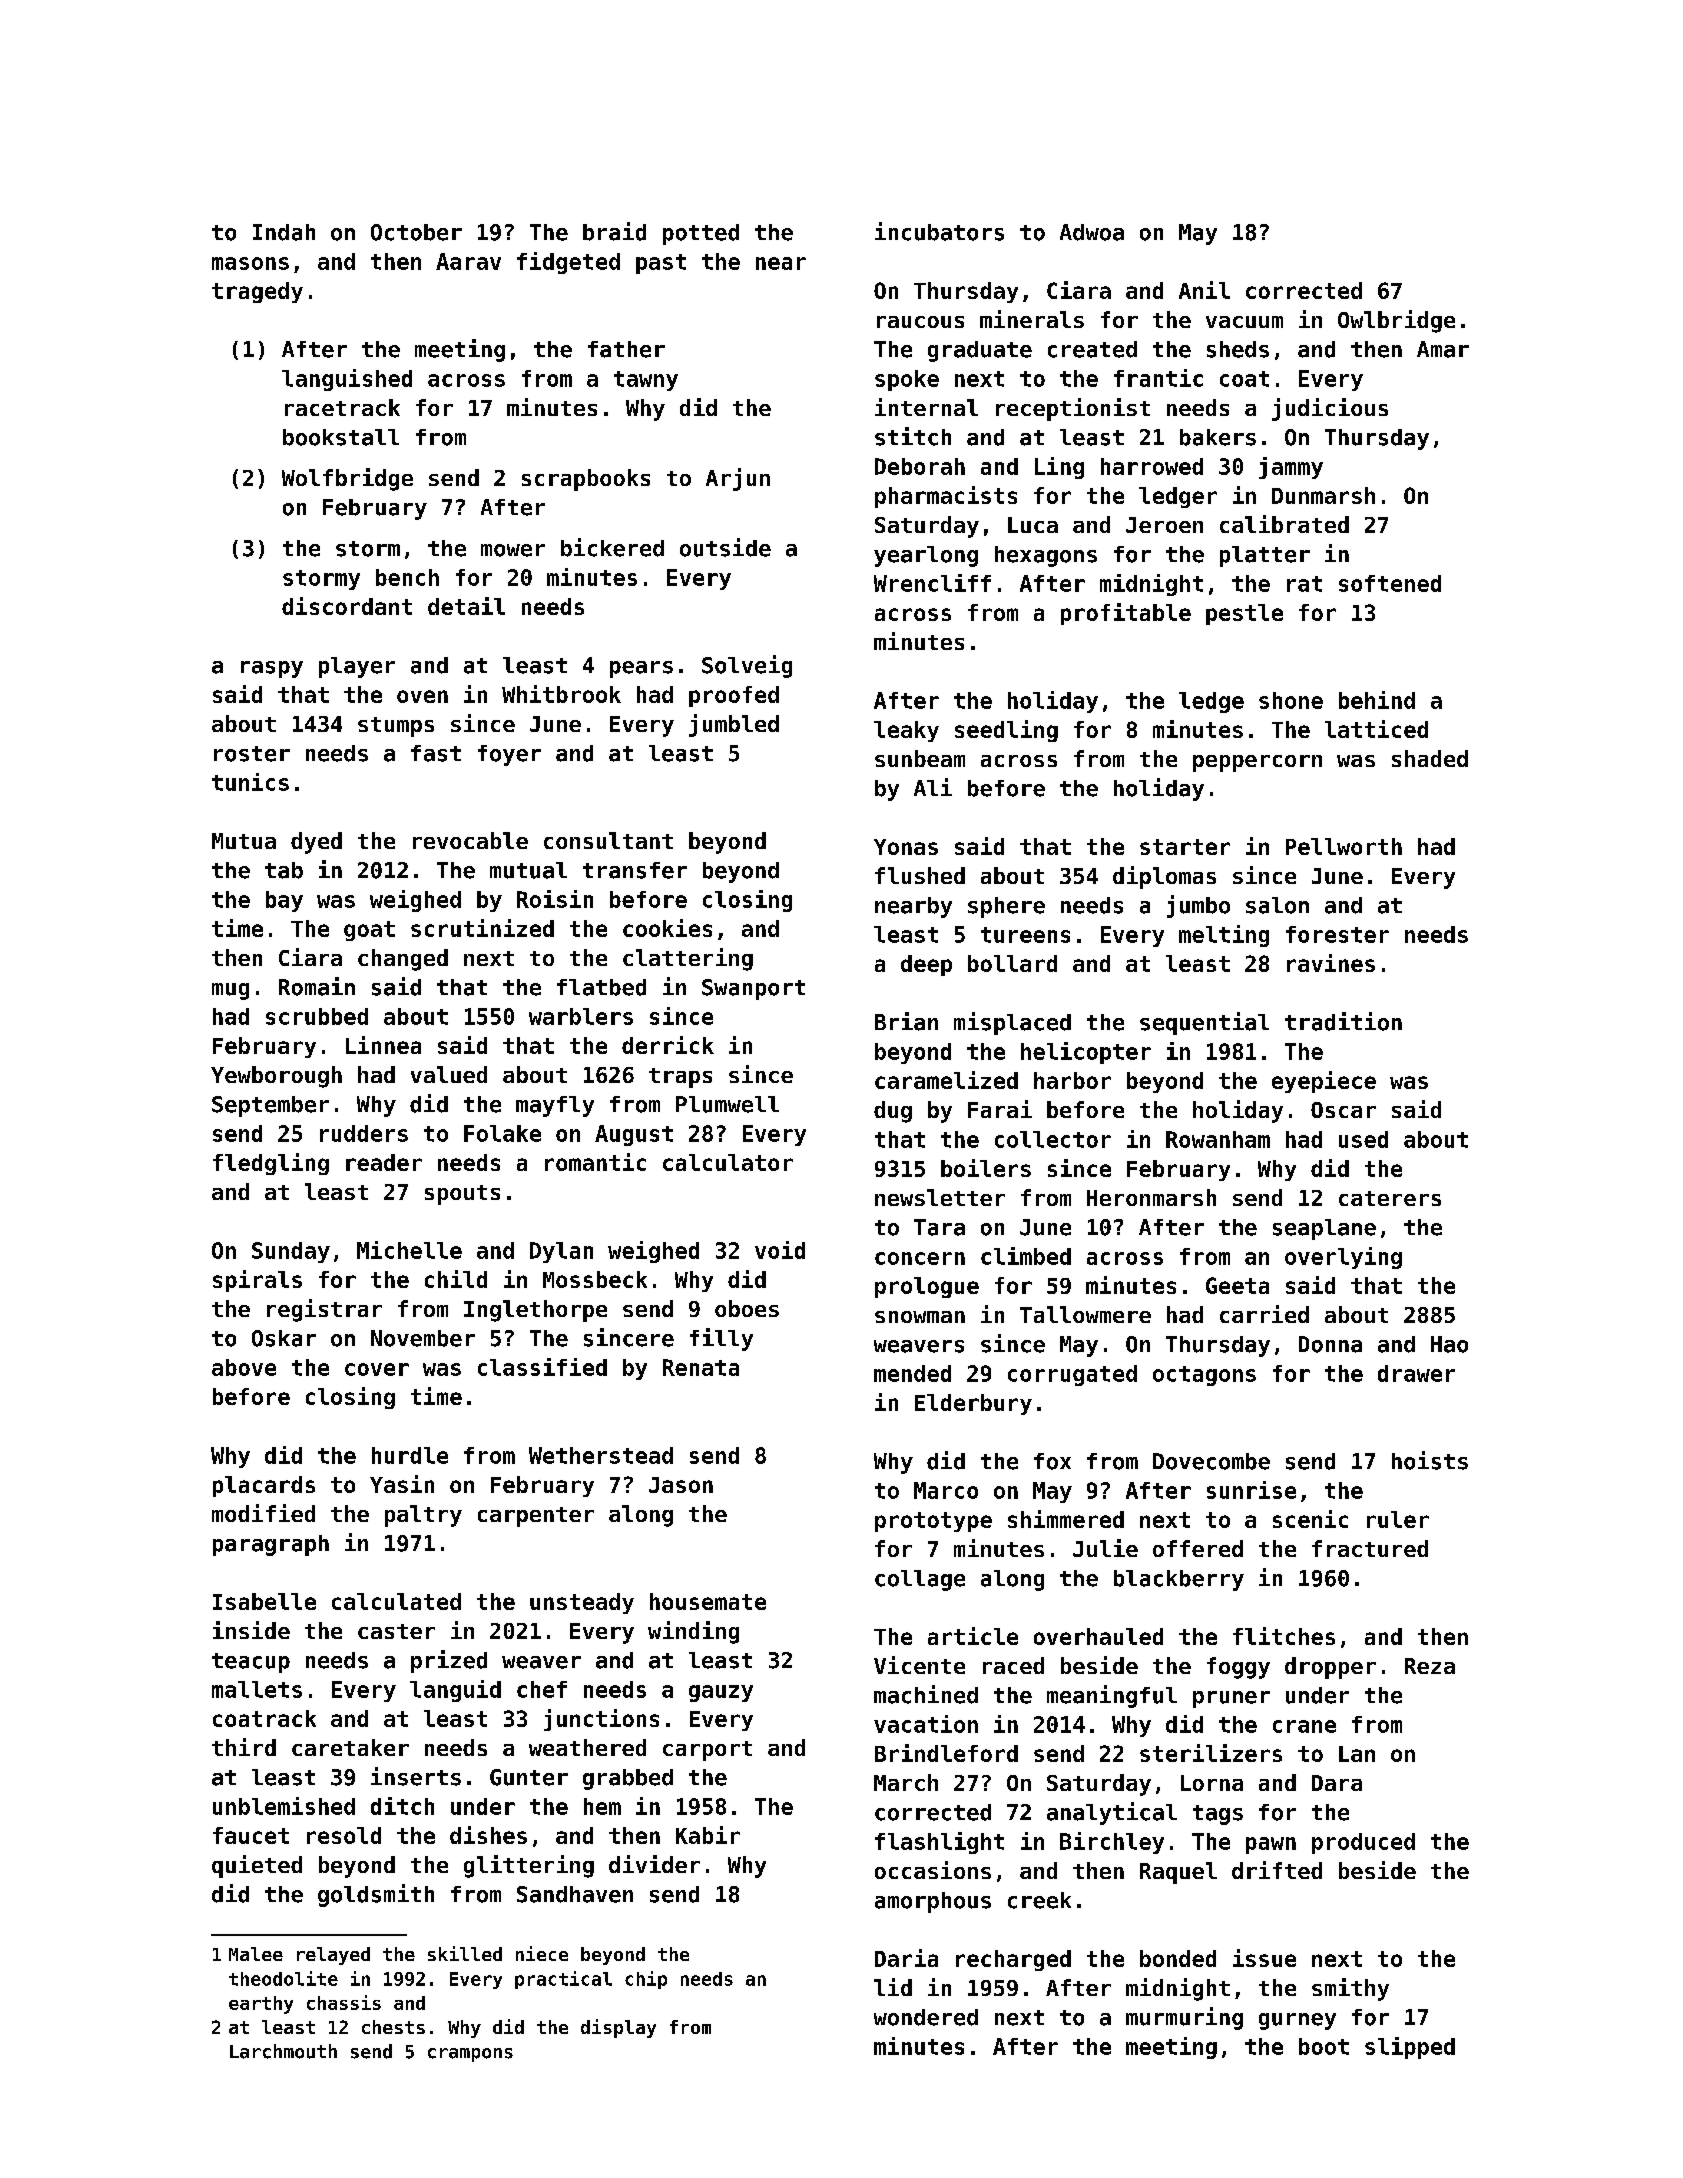 The width and height of the screenshot is (1683, 2178). I want to click on scrapbooks, so click(586, 480).
